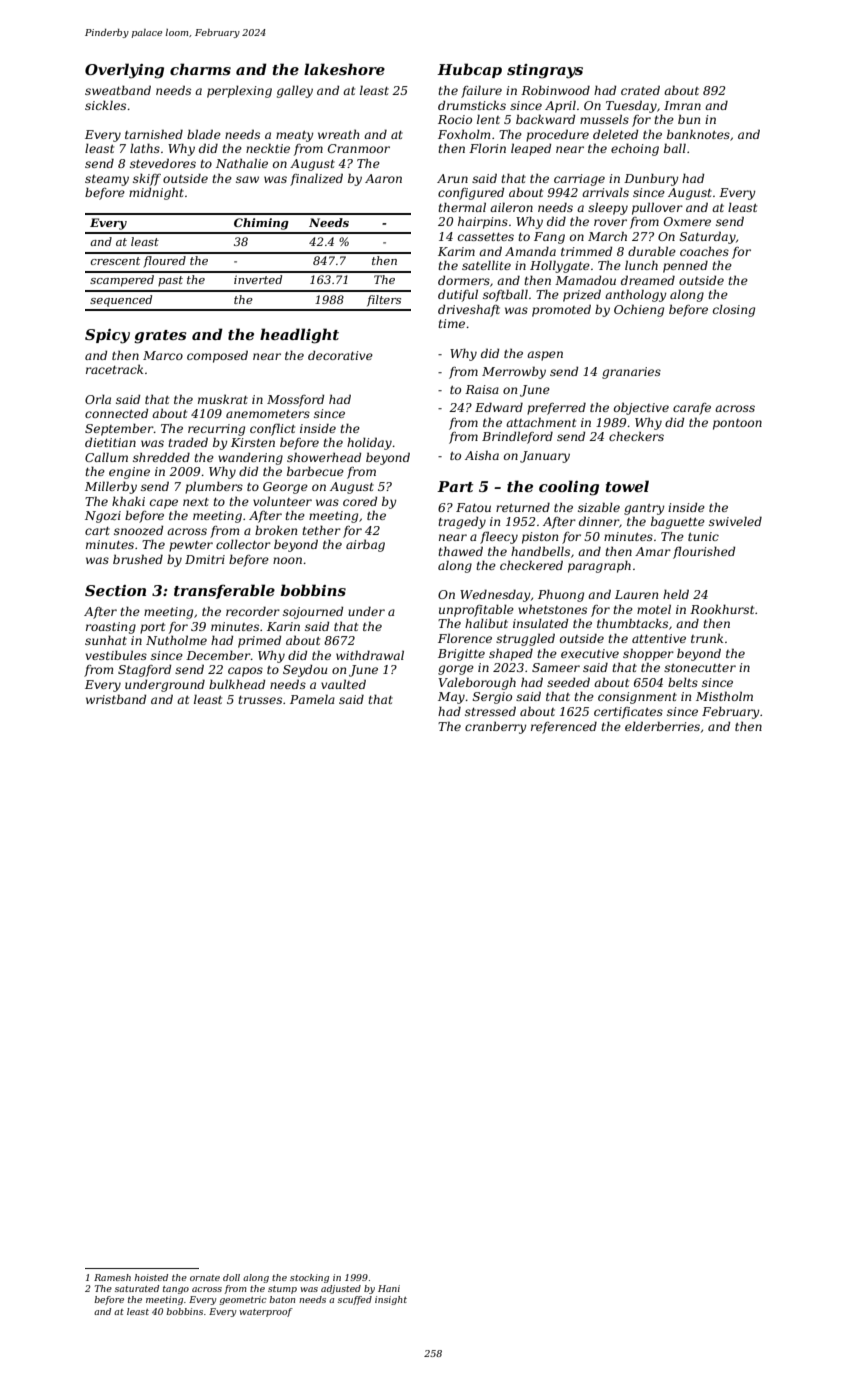 This screenshot has width=849, height=1400. What do you see at coordinates (231, 1277) in the screenshot?
I see `doll` at bounding box center [231, 1277].
